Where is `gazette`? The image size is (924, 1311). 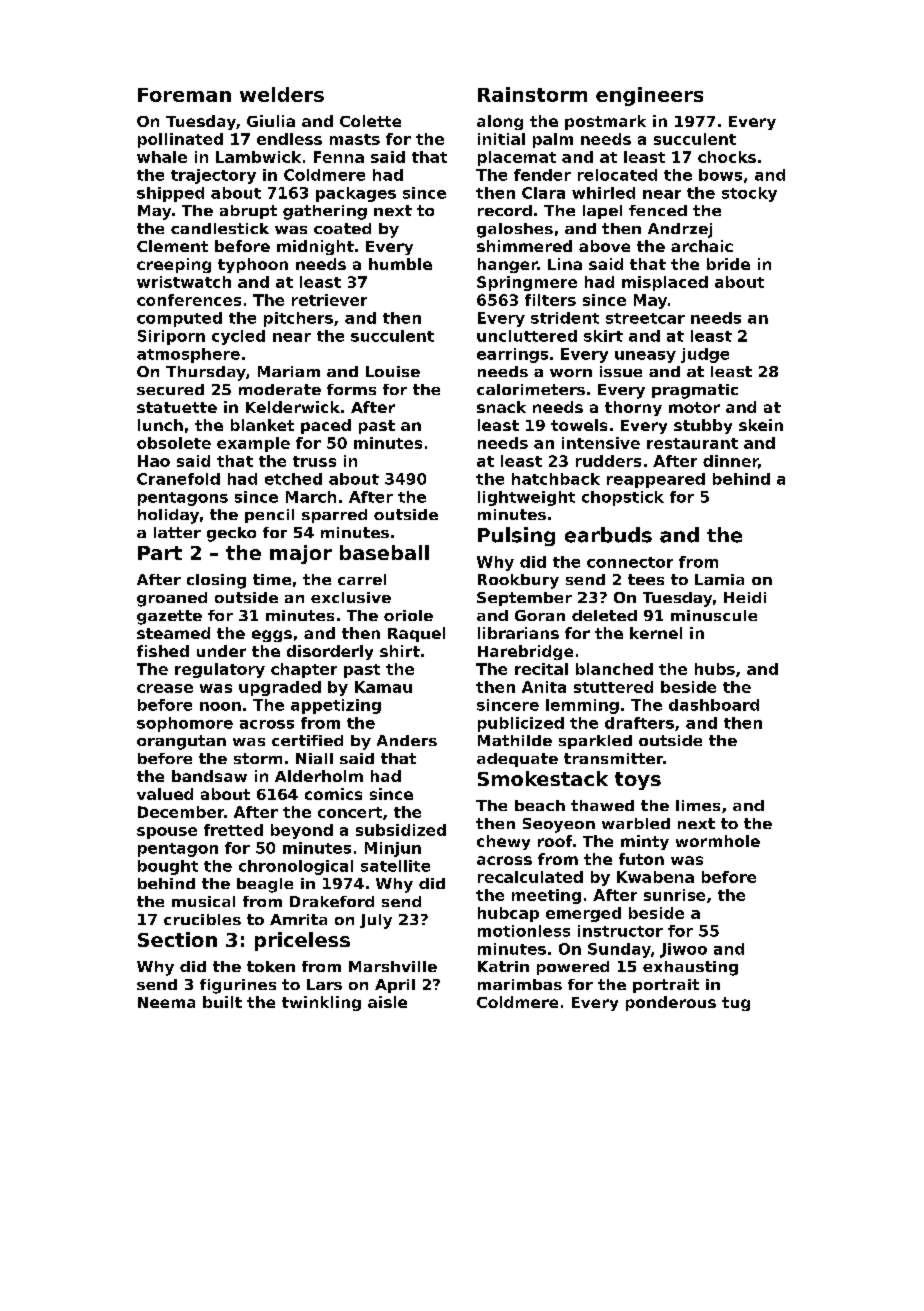 gazette is located at coordinates (169, 617).
